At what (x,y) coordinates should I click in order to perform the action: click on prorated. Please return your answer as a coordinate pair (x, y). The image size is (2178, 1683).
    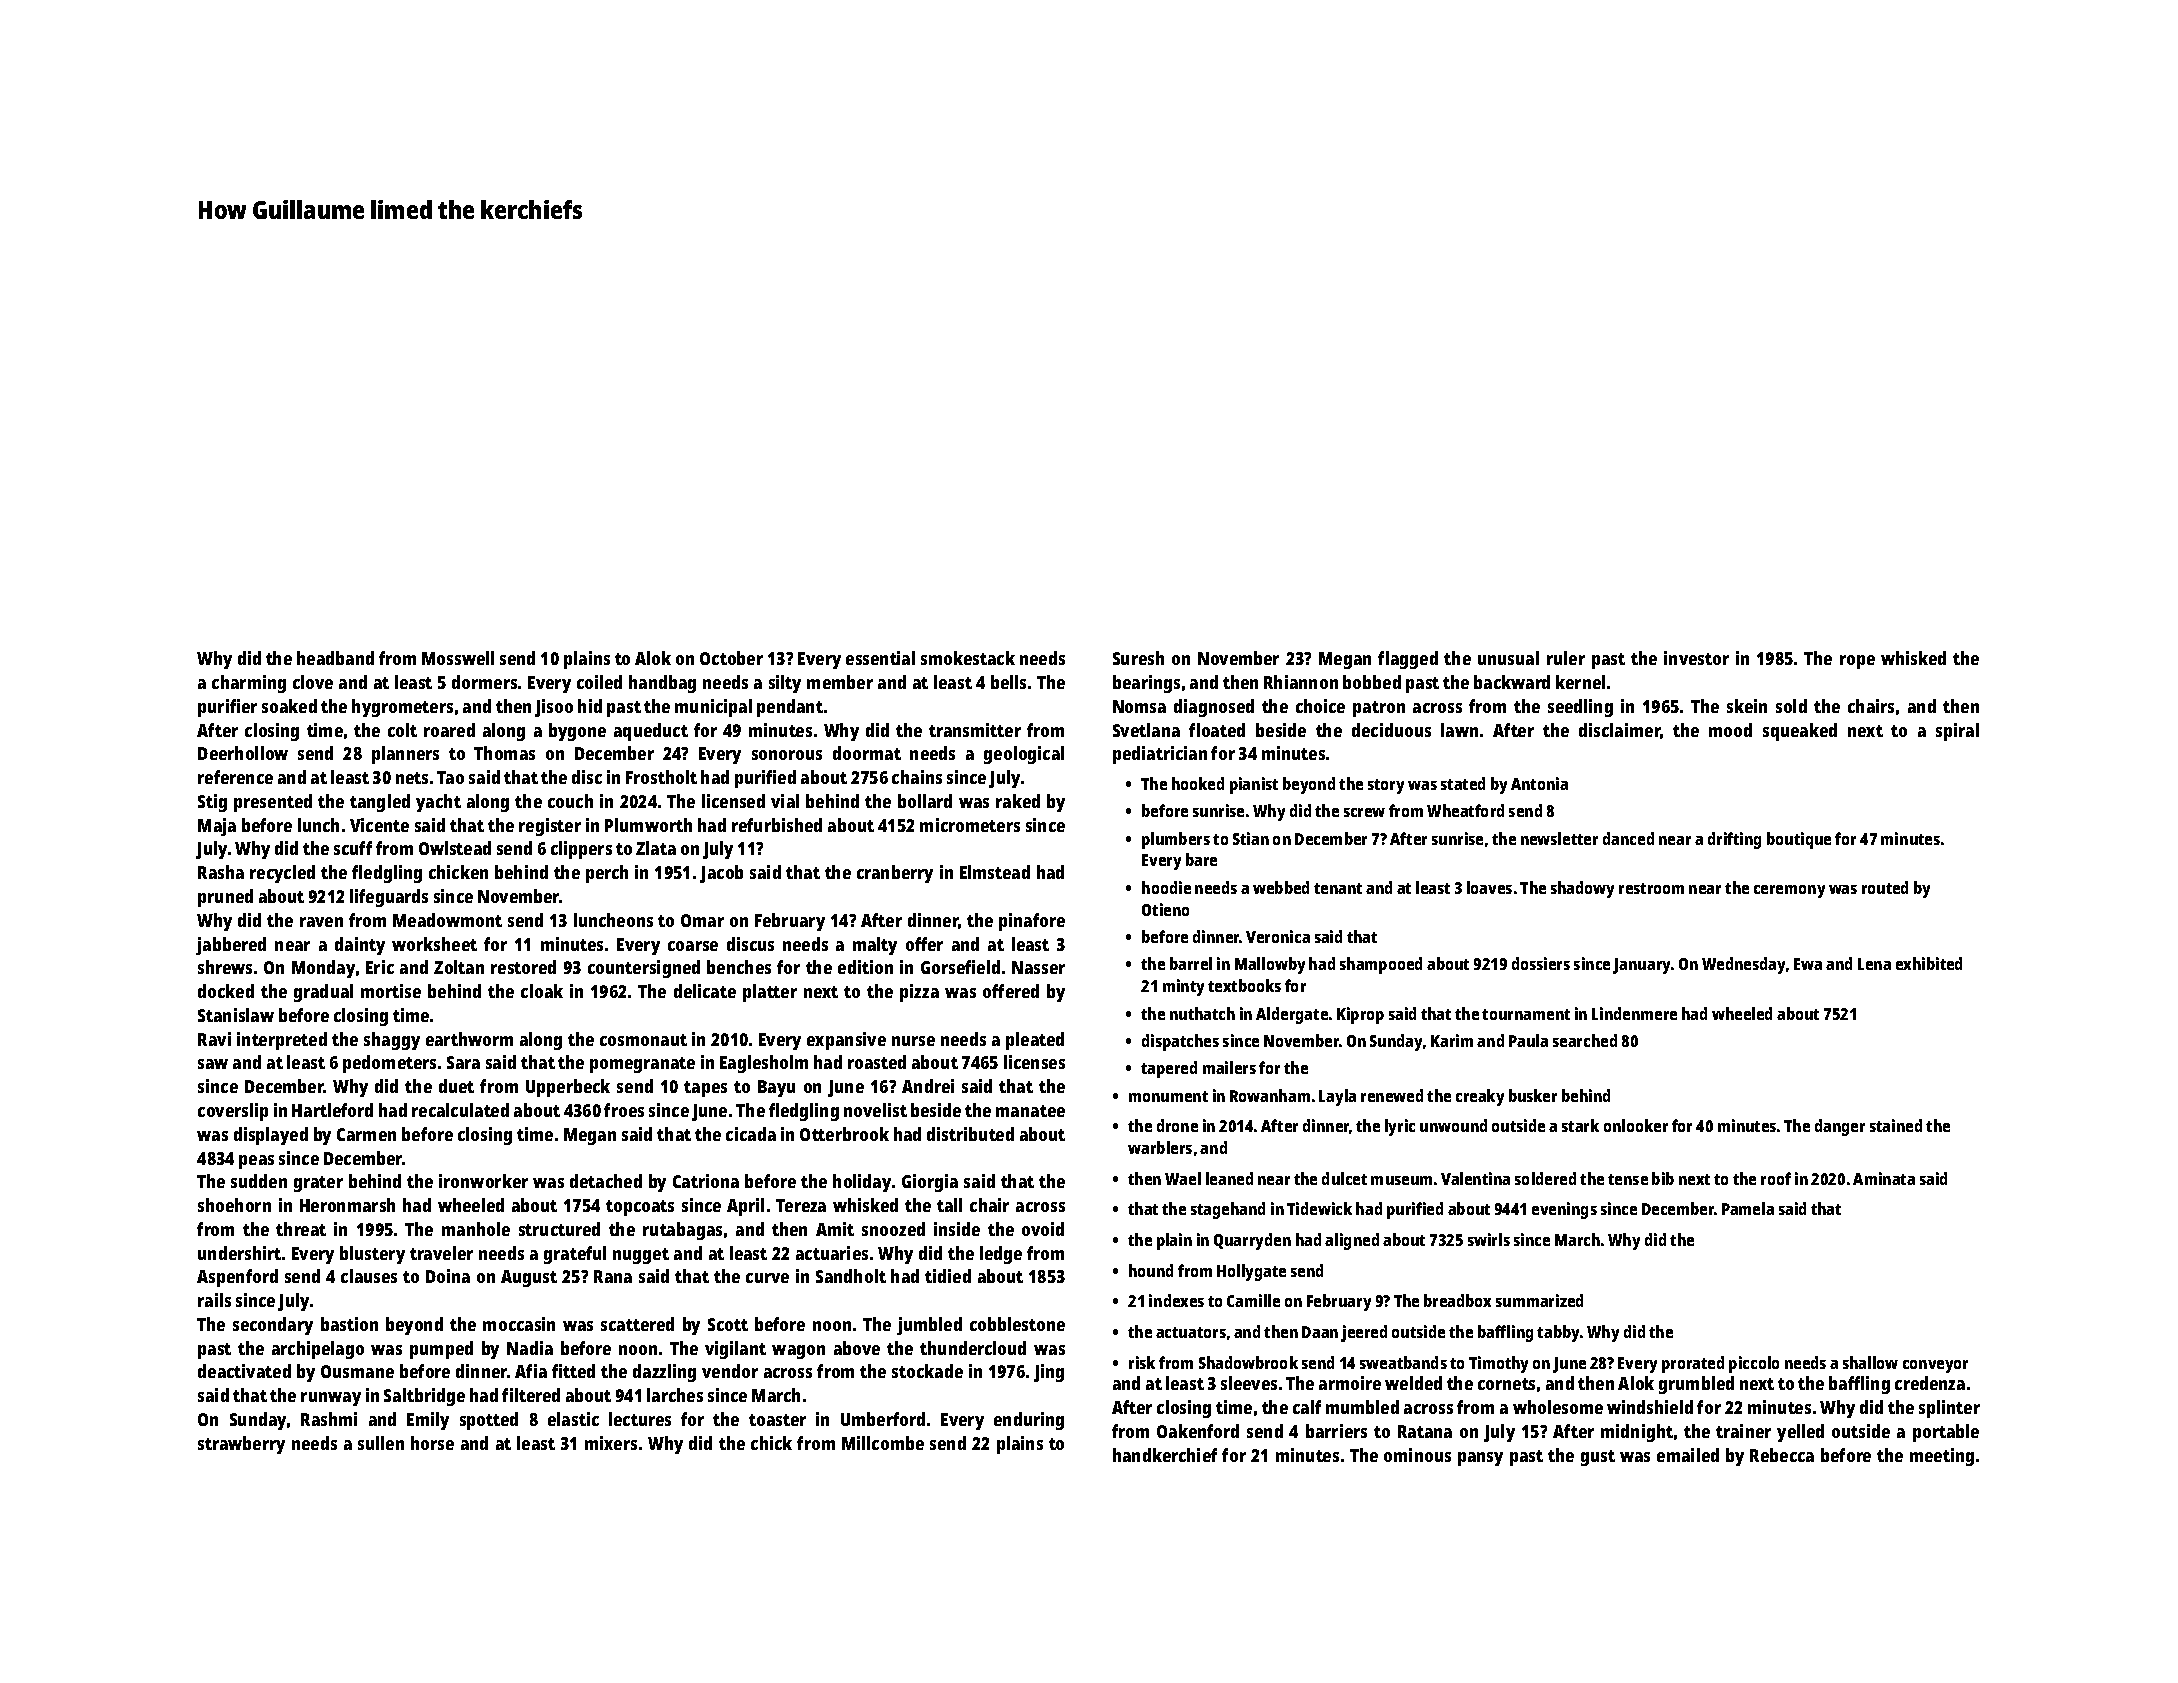
    Looking at the image, I should click on (1693, 1364).
